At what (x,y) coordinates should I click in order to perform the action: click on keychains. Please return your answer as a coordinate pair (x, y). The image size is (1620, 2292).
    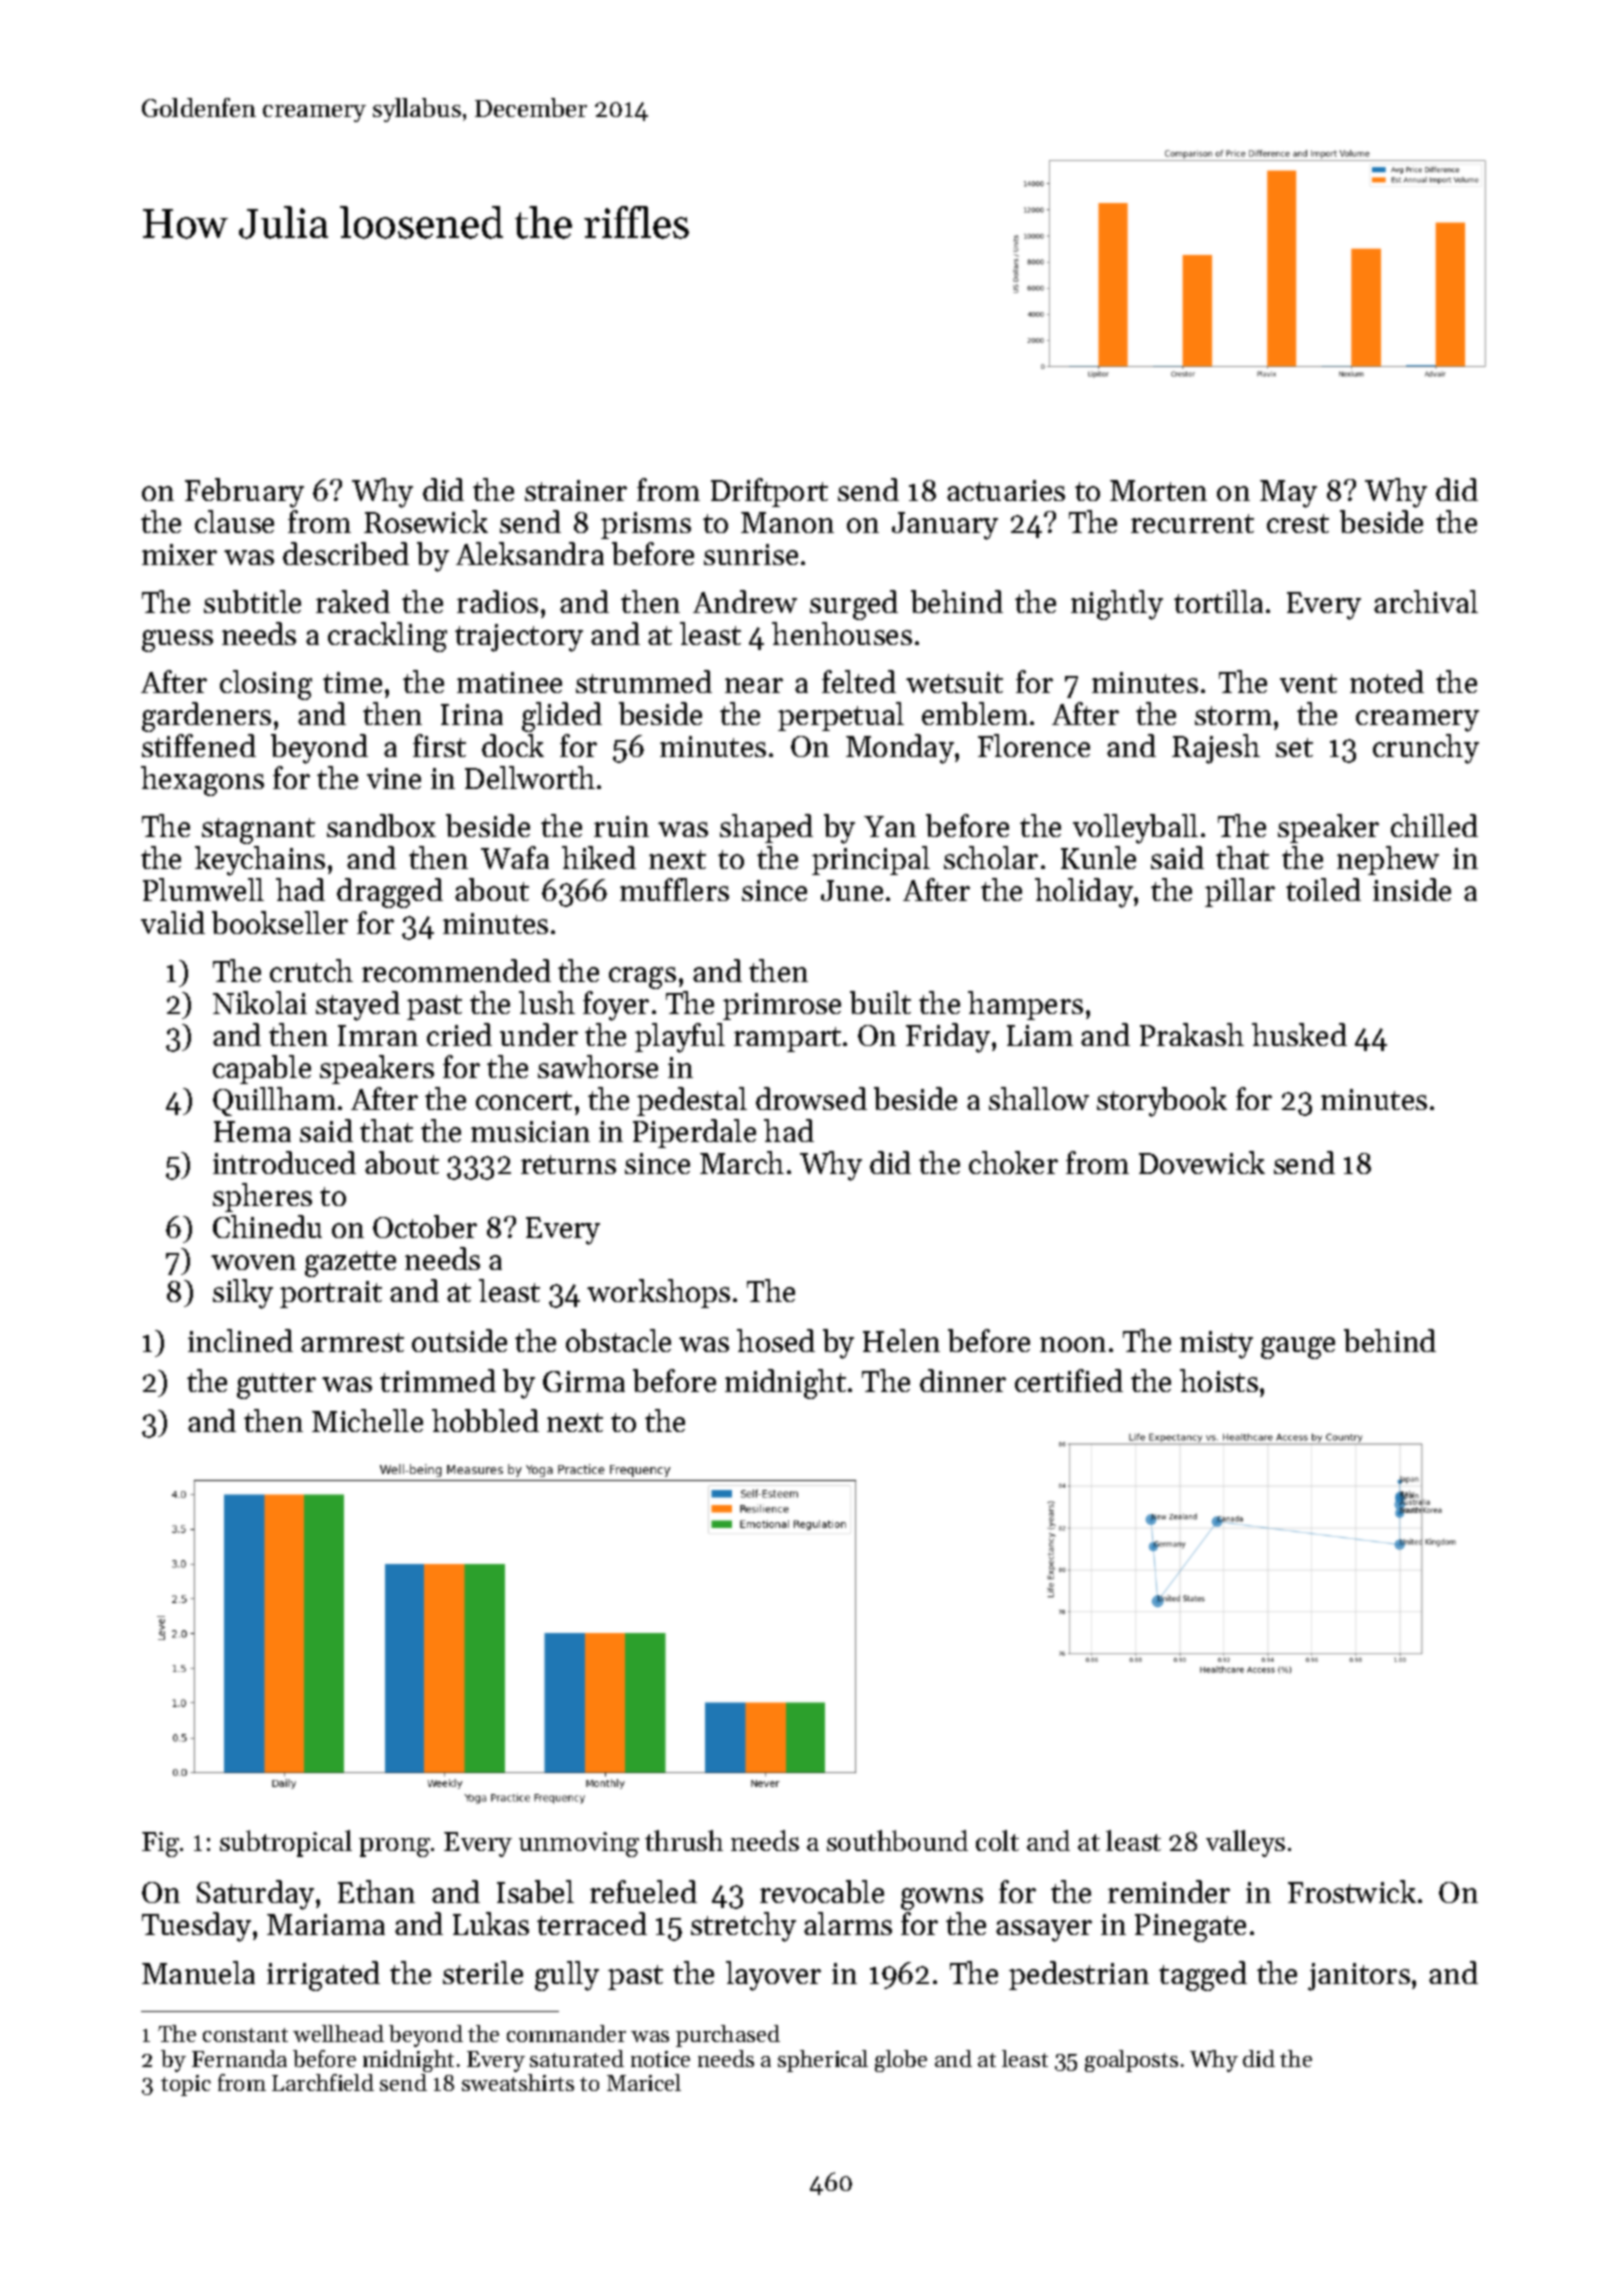
    Looking at the image, I should click on (260, 861).
